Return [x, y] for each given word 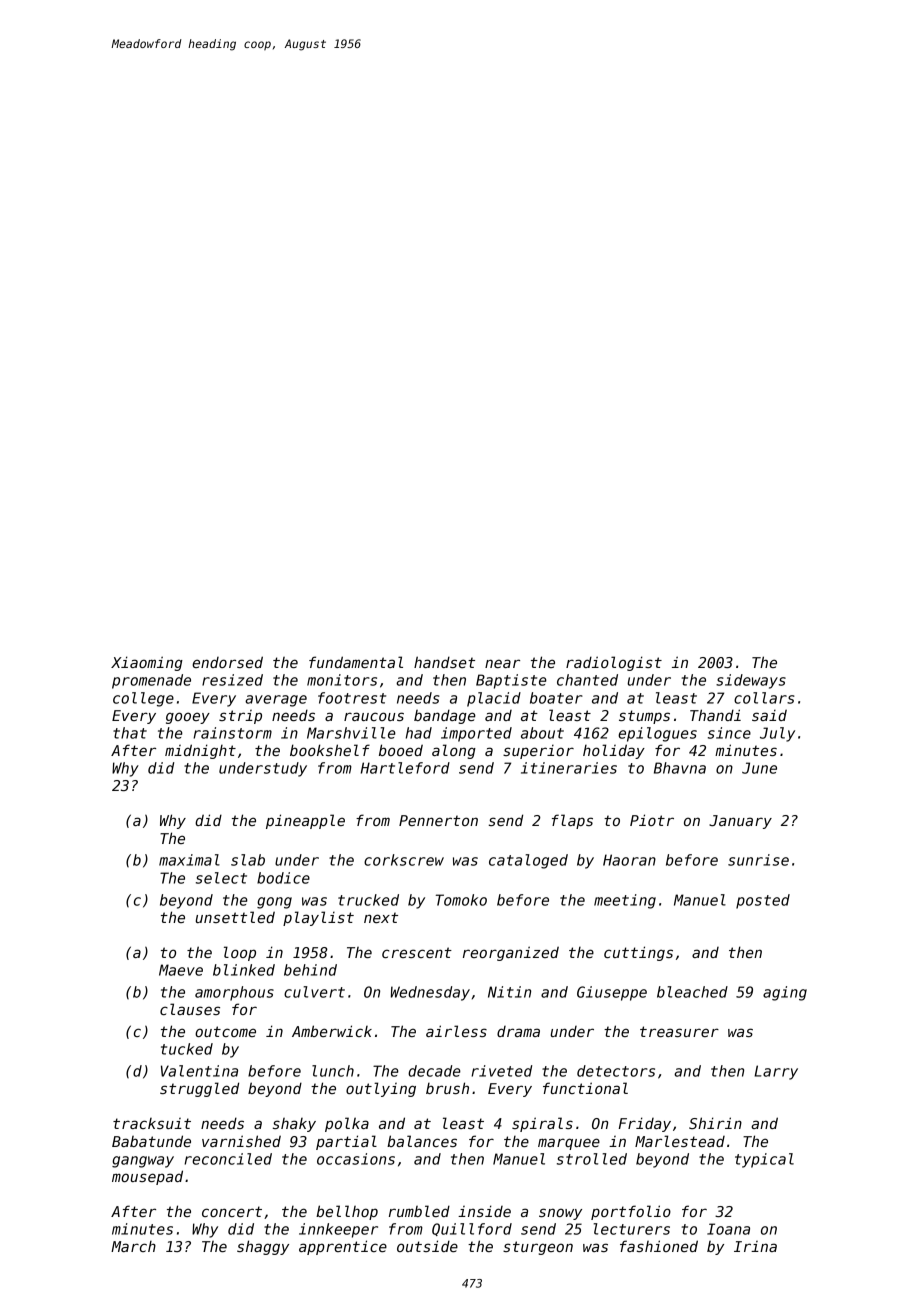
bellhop [347, 1212]
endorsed [227, 662]
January [740, 822]
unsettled [235, 917]
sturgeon [538, 1248]
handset [444, 662]
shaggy [263, 1247]
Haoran [629, 860]
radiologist [614, 663]
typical [764, 1160]
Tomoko [461, 900]
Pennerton [438, 820]
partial [346, 1142]
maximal [189, 860]
